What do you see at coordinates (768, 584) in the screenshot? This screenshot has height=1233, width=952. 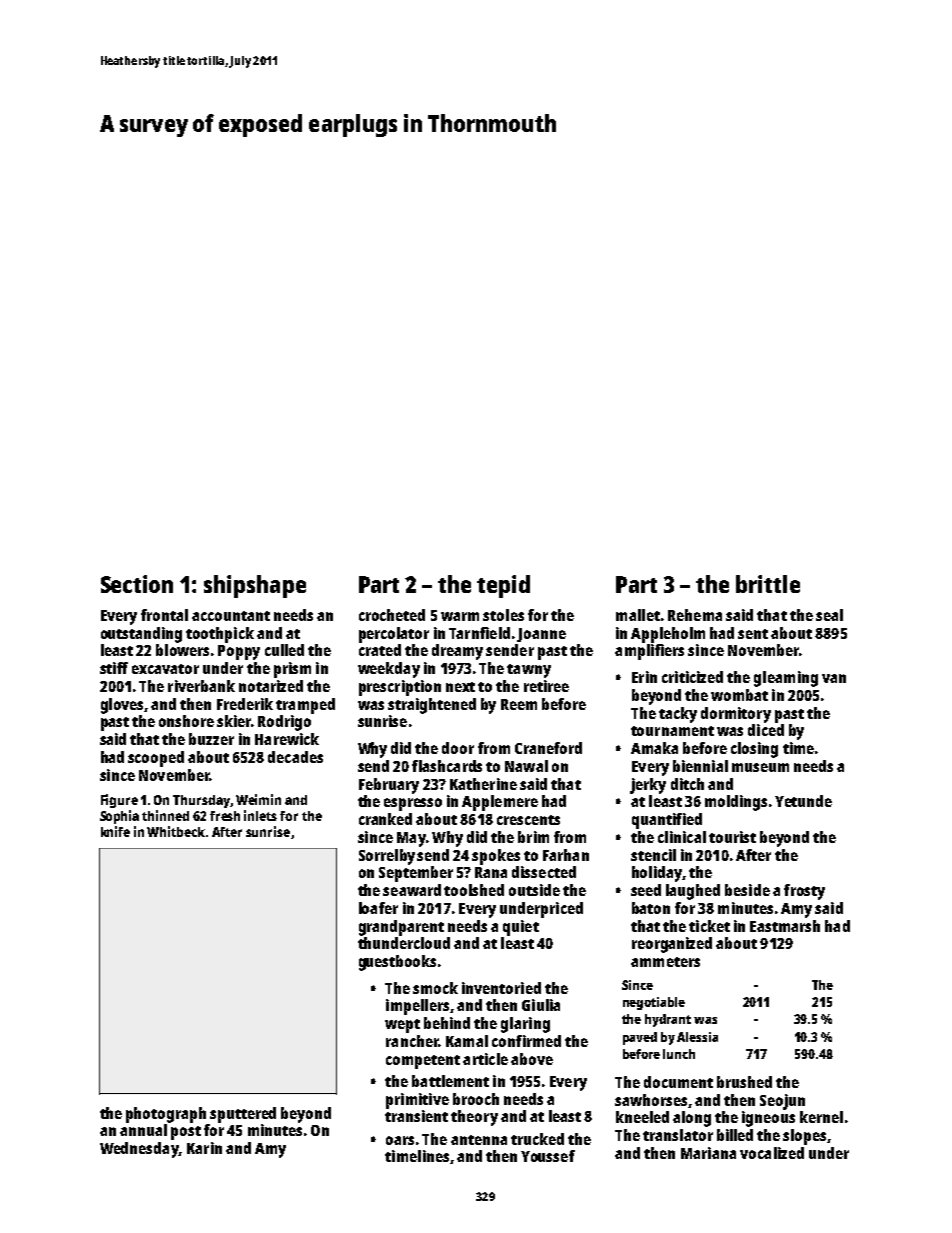 I see `brittle` at bounding box center [768, 584].
